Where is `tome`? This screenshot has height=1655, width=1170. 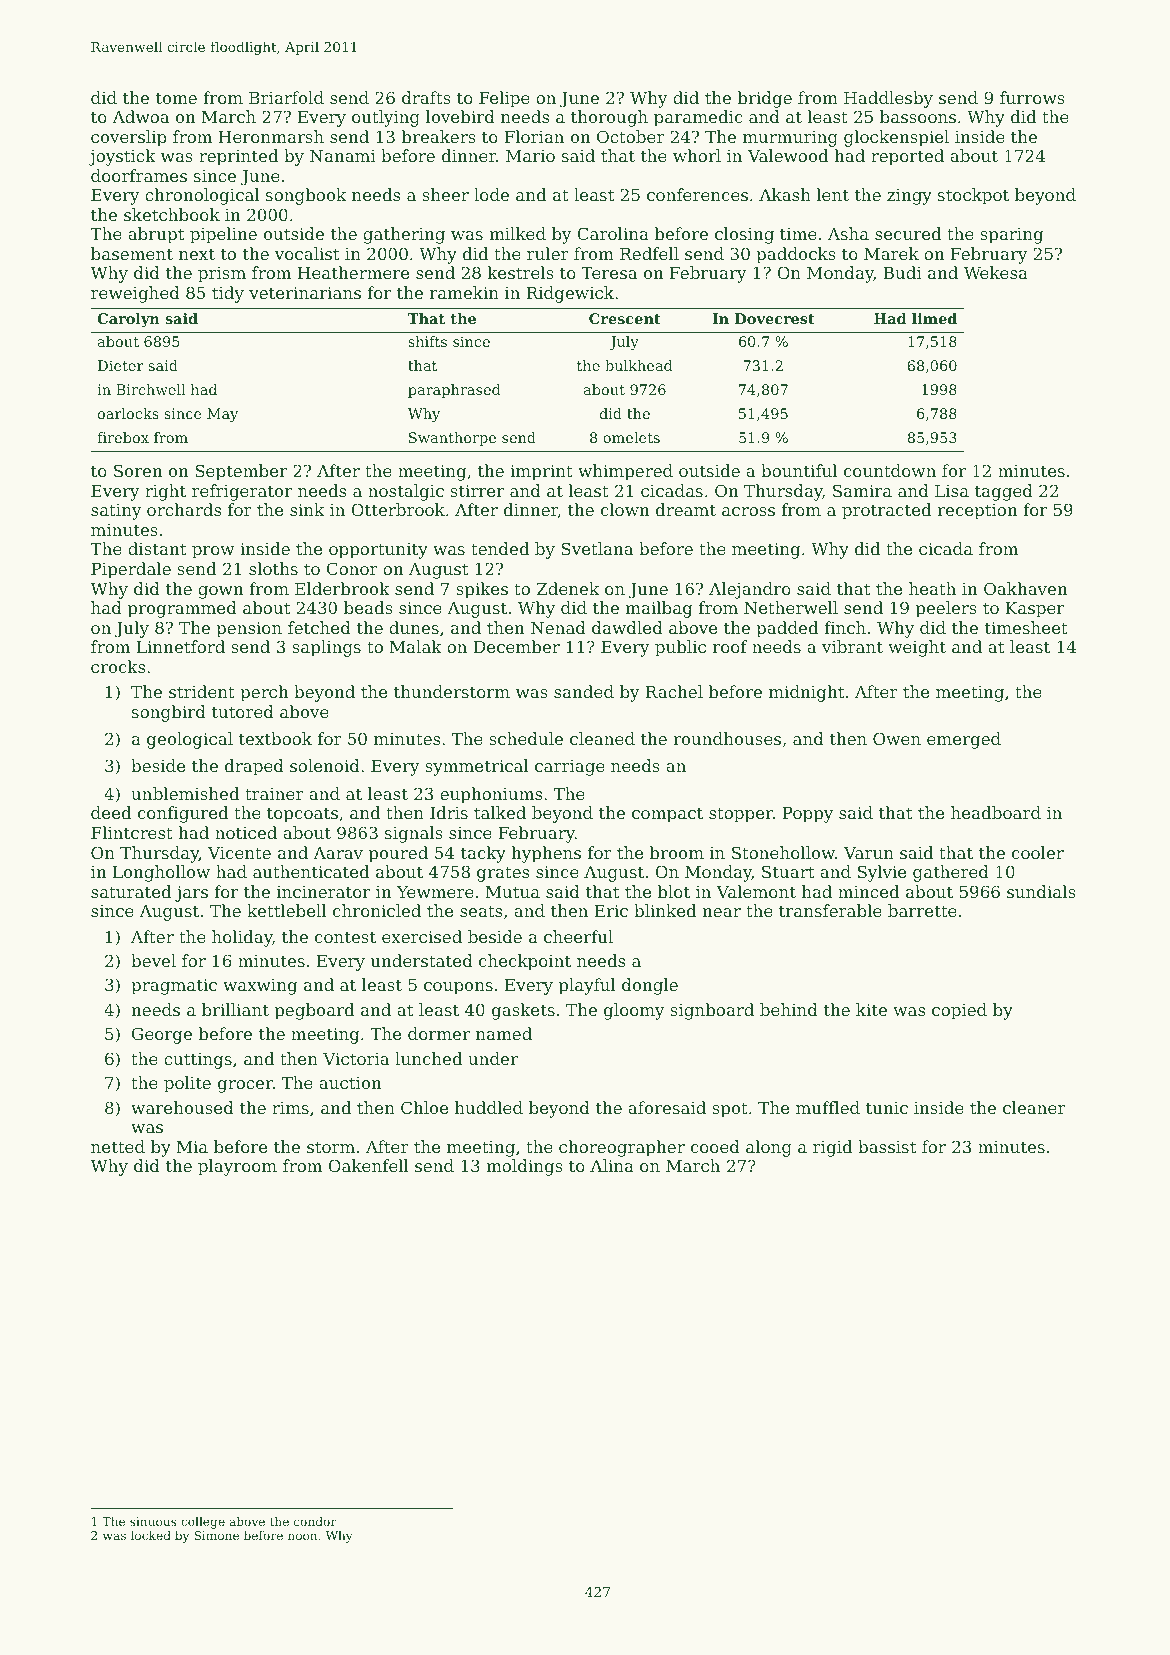
tome is located at coordinates (176, 98).
